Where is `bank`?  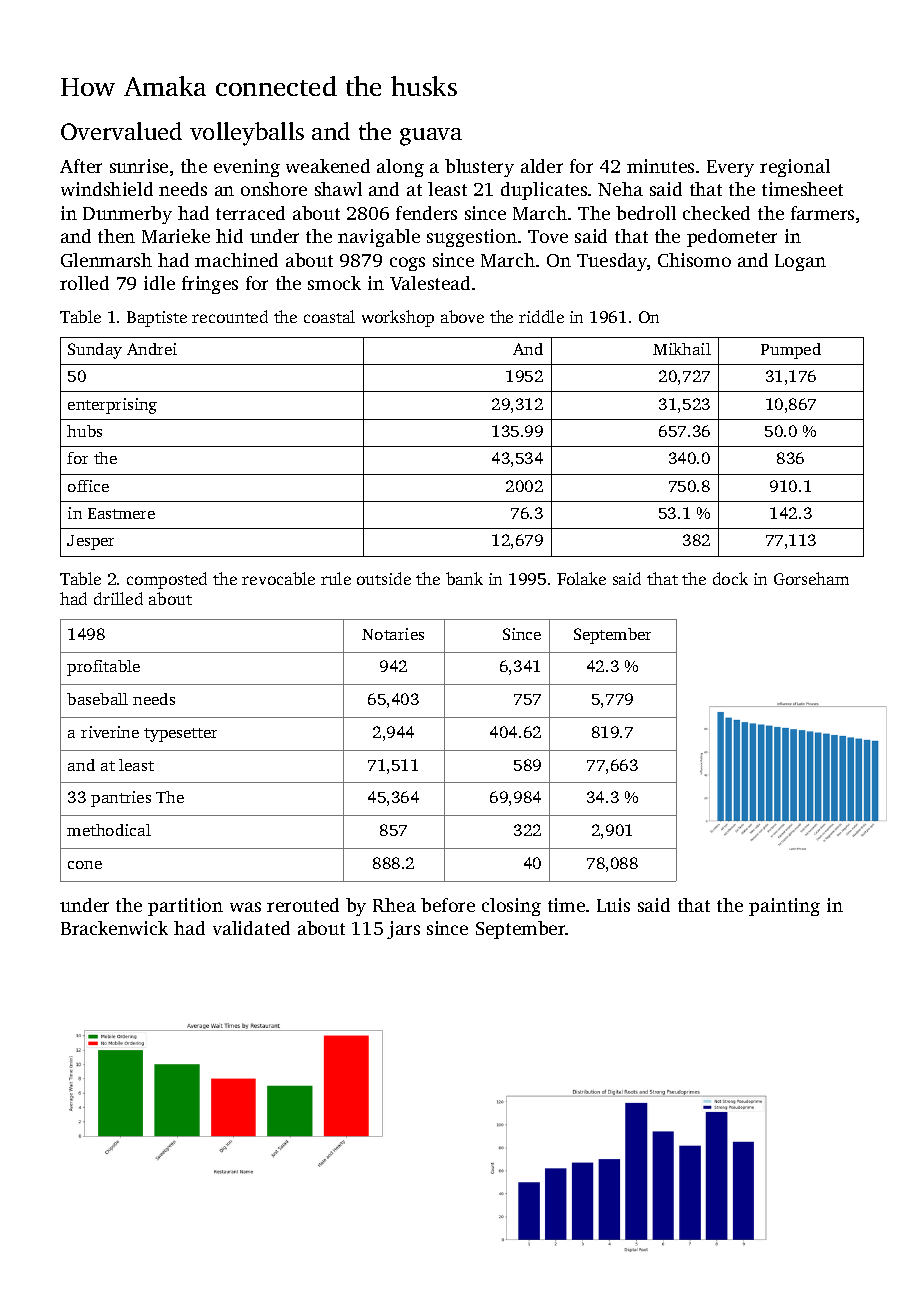 bank is located at coordinates (464, 578).
